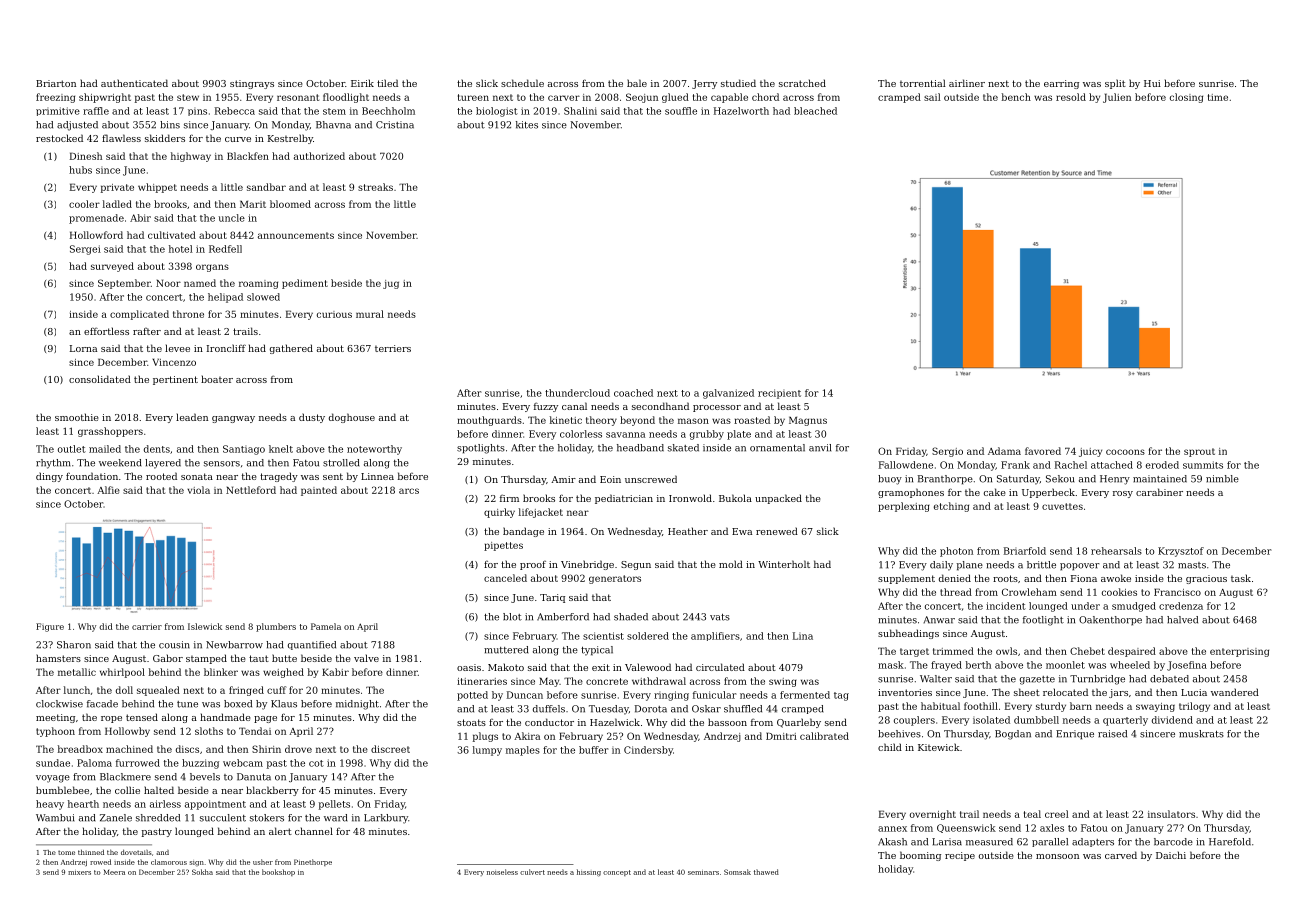 The height and width of the page is (924, 1308). Describe the element at coordinates (341, 463) in the page. I see `strolled` at that location.
